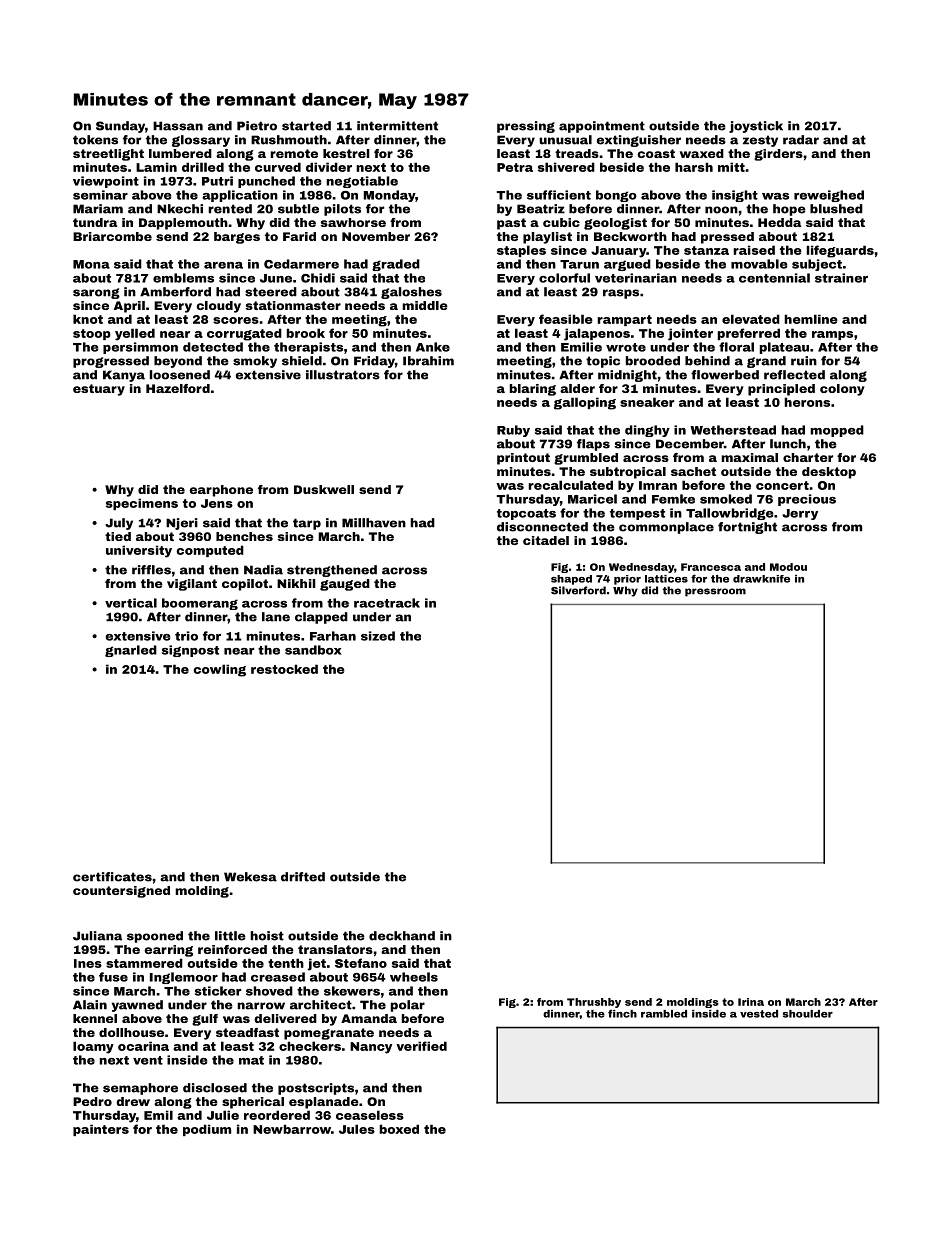  Describe the element at coordinates (378, 636) in the screenshot. I see `sized` at that location.
